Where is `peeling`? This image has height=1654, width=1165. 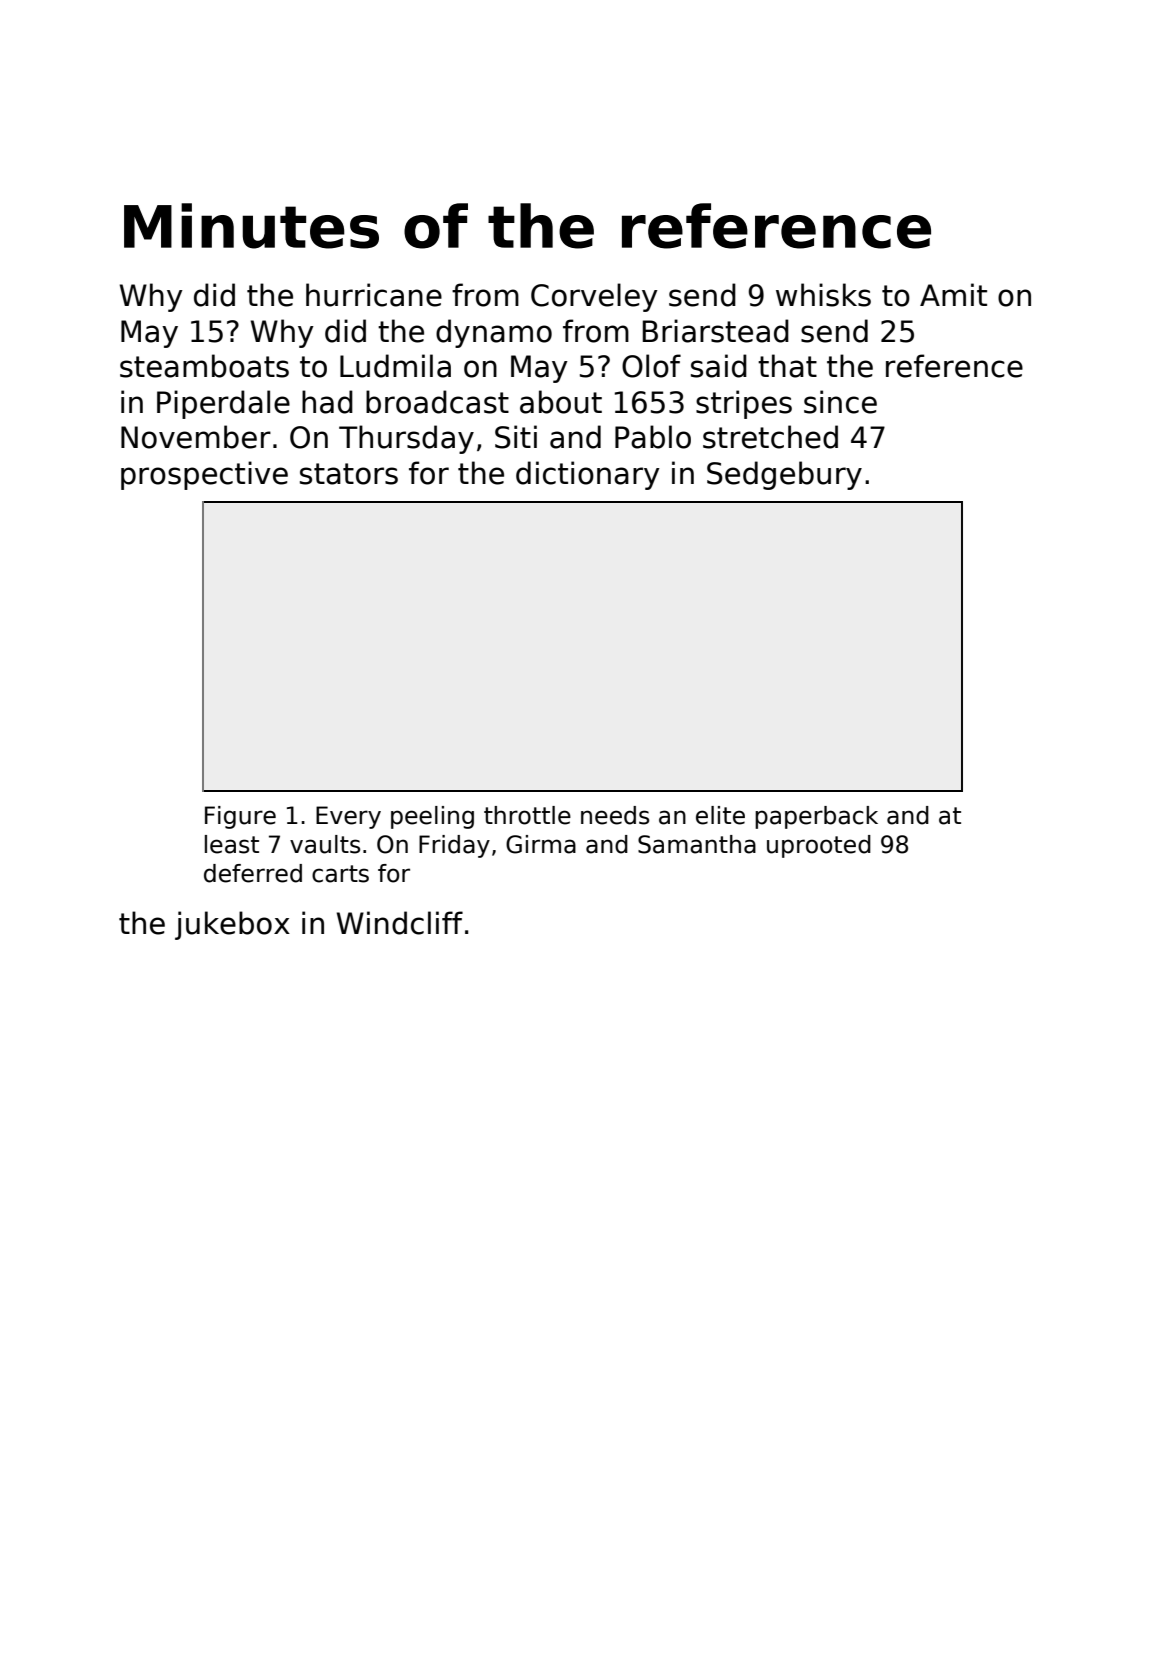 peeling is located at coordinates (432, 817).
